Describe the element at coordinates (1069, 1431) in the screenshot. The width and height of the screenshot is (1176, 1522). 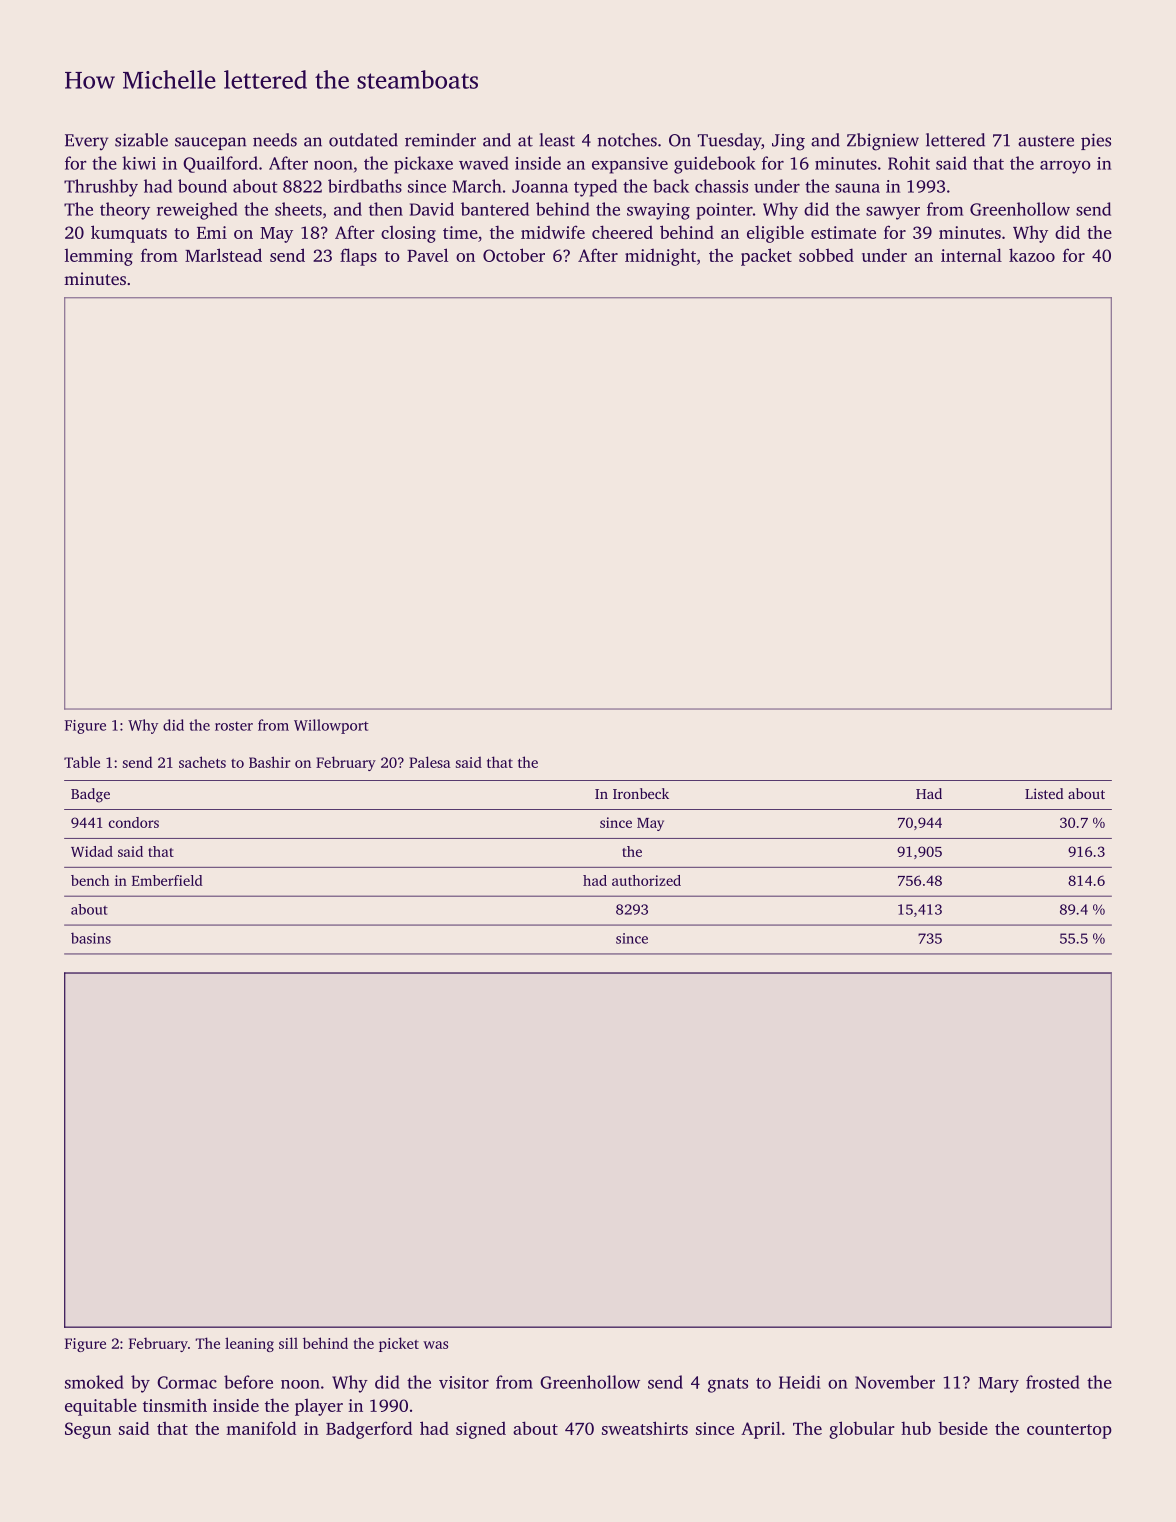
I see `countertop` at that location.
